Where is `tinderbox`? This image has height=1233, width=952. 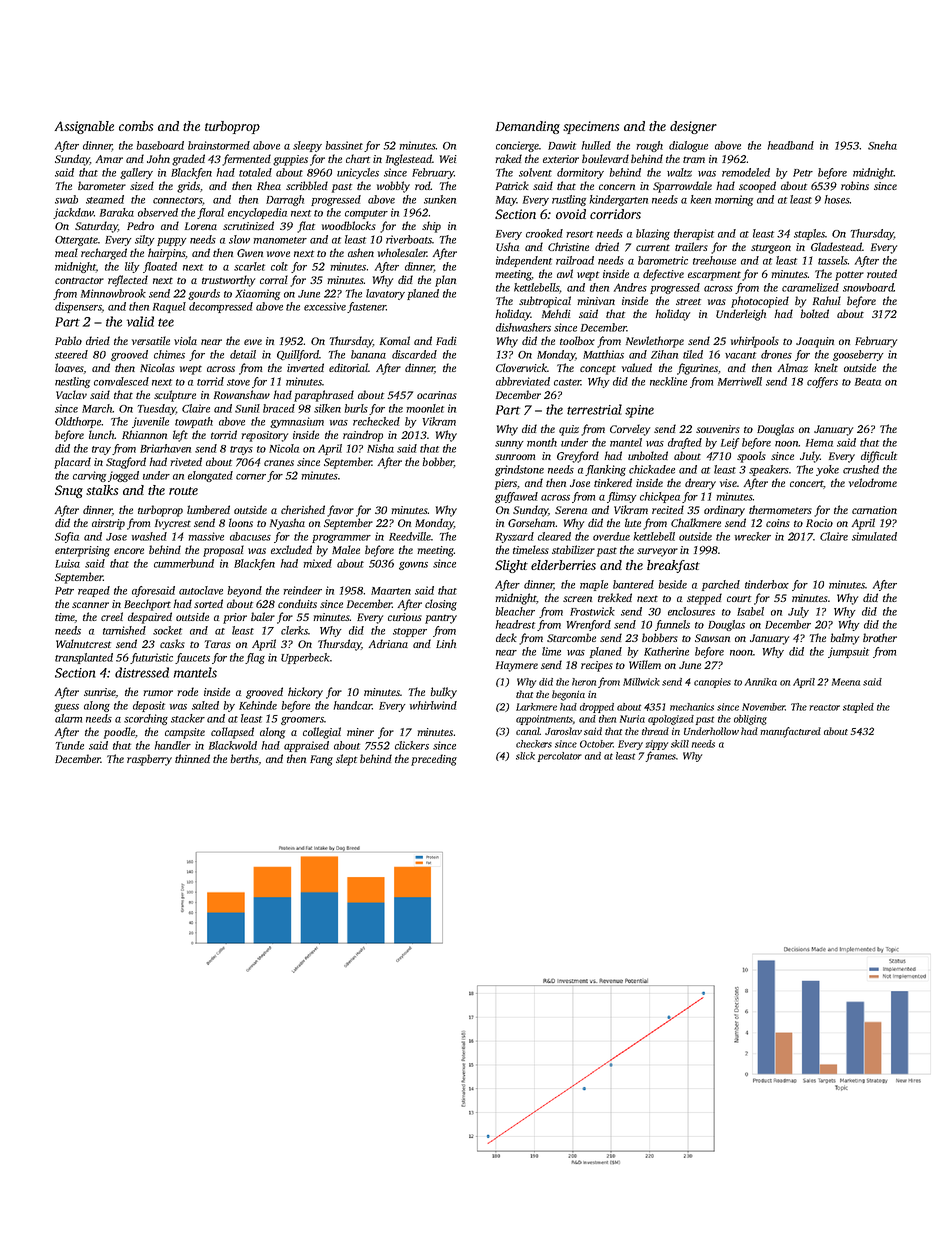
tinderbox is located at coordinates (767, 584).
